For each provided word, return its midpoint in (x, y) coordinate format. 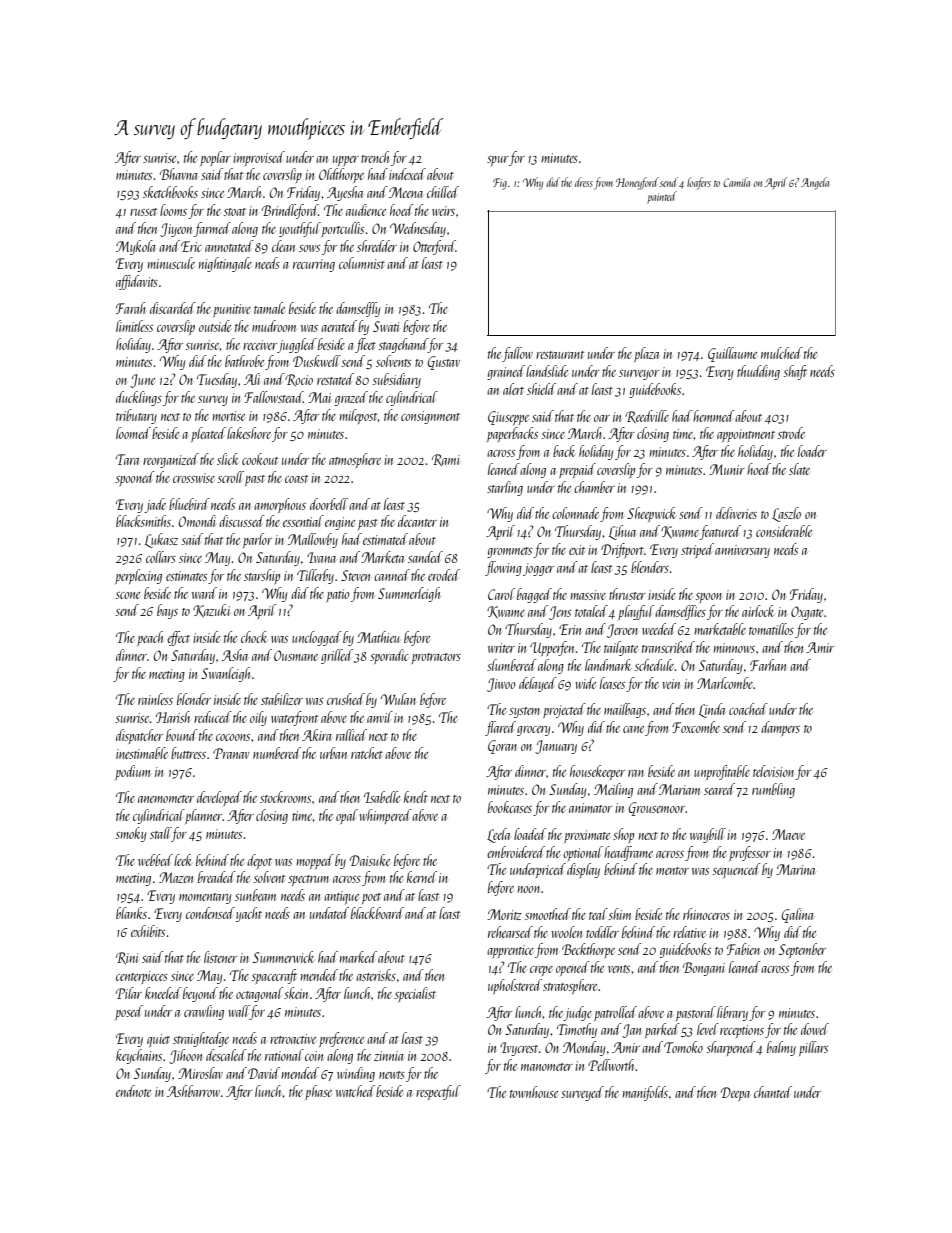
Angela (815, 183)
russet (143, 212)
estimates (186, 576)
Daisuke (370, 860)
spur (498, 161)
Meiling (613, 790)
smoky (131, 834)
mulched (782, 353)
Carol (501, 594)
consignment (430, 417)
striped (697, 550)
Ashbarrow (193, 1091)
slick (228, 459)
